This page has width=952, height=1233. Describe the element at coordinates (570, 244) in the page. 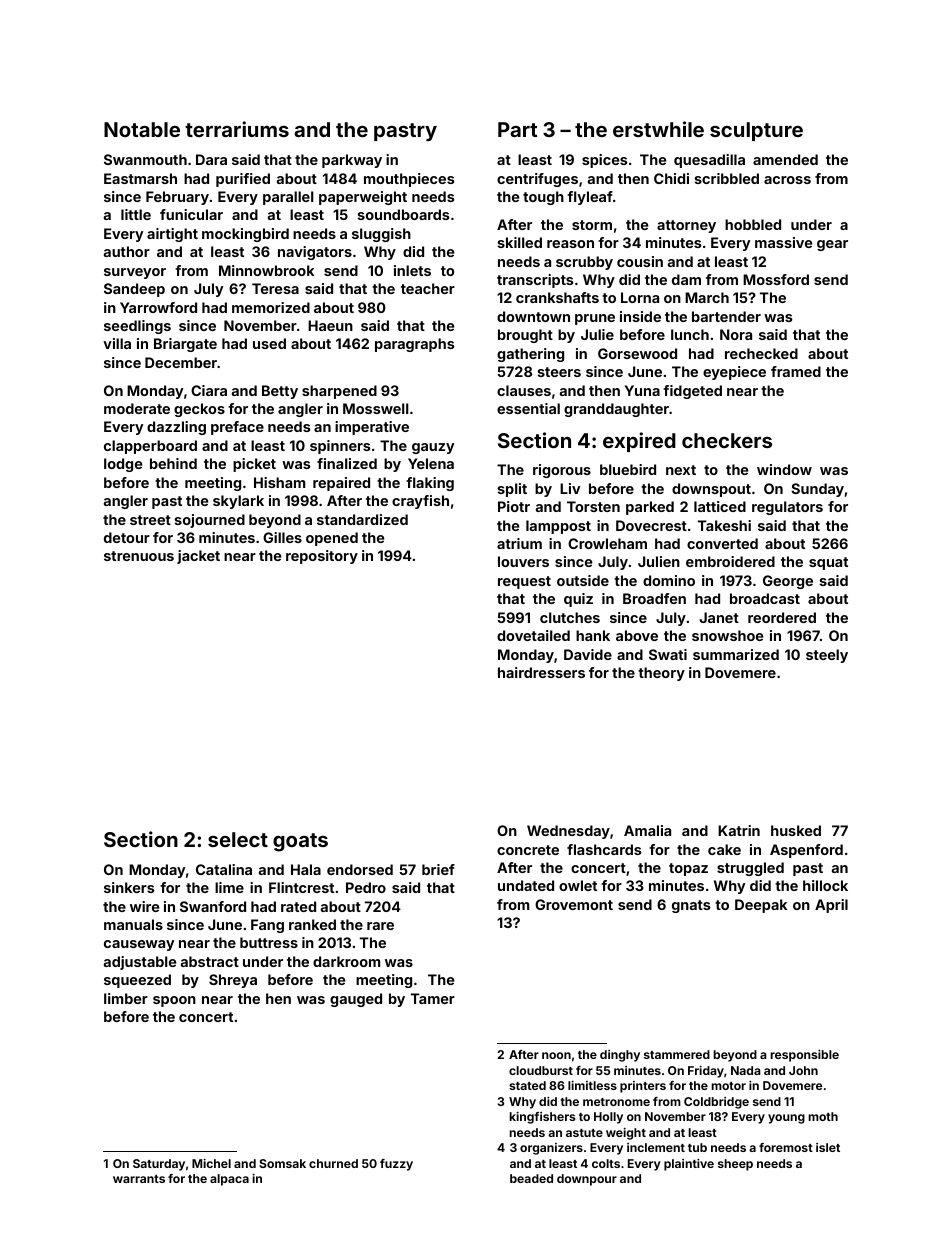

I see `reason` at that location.
